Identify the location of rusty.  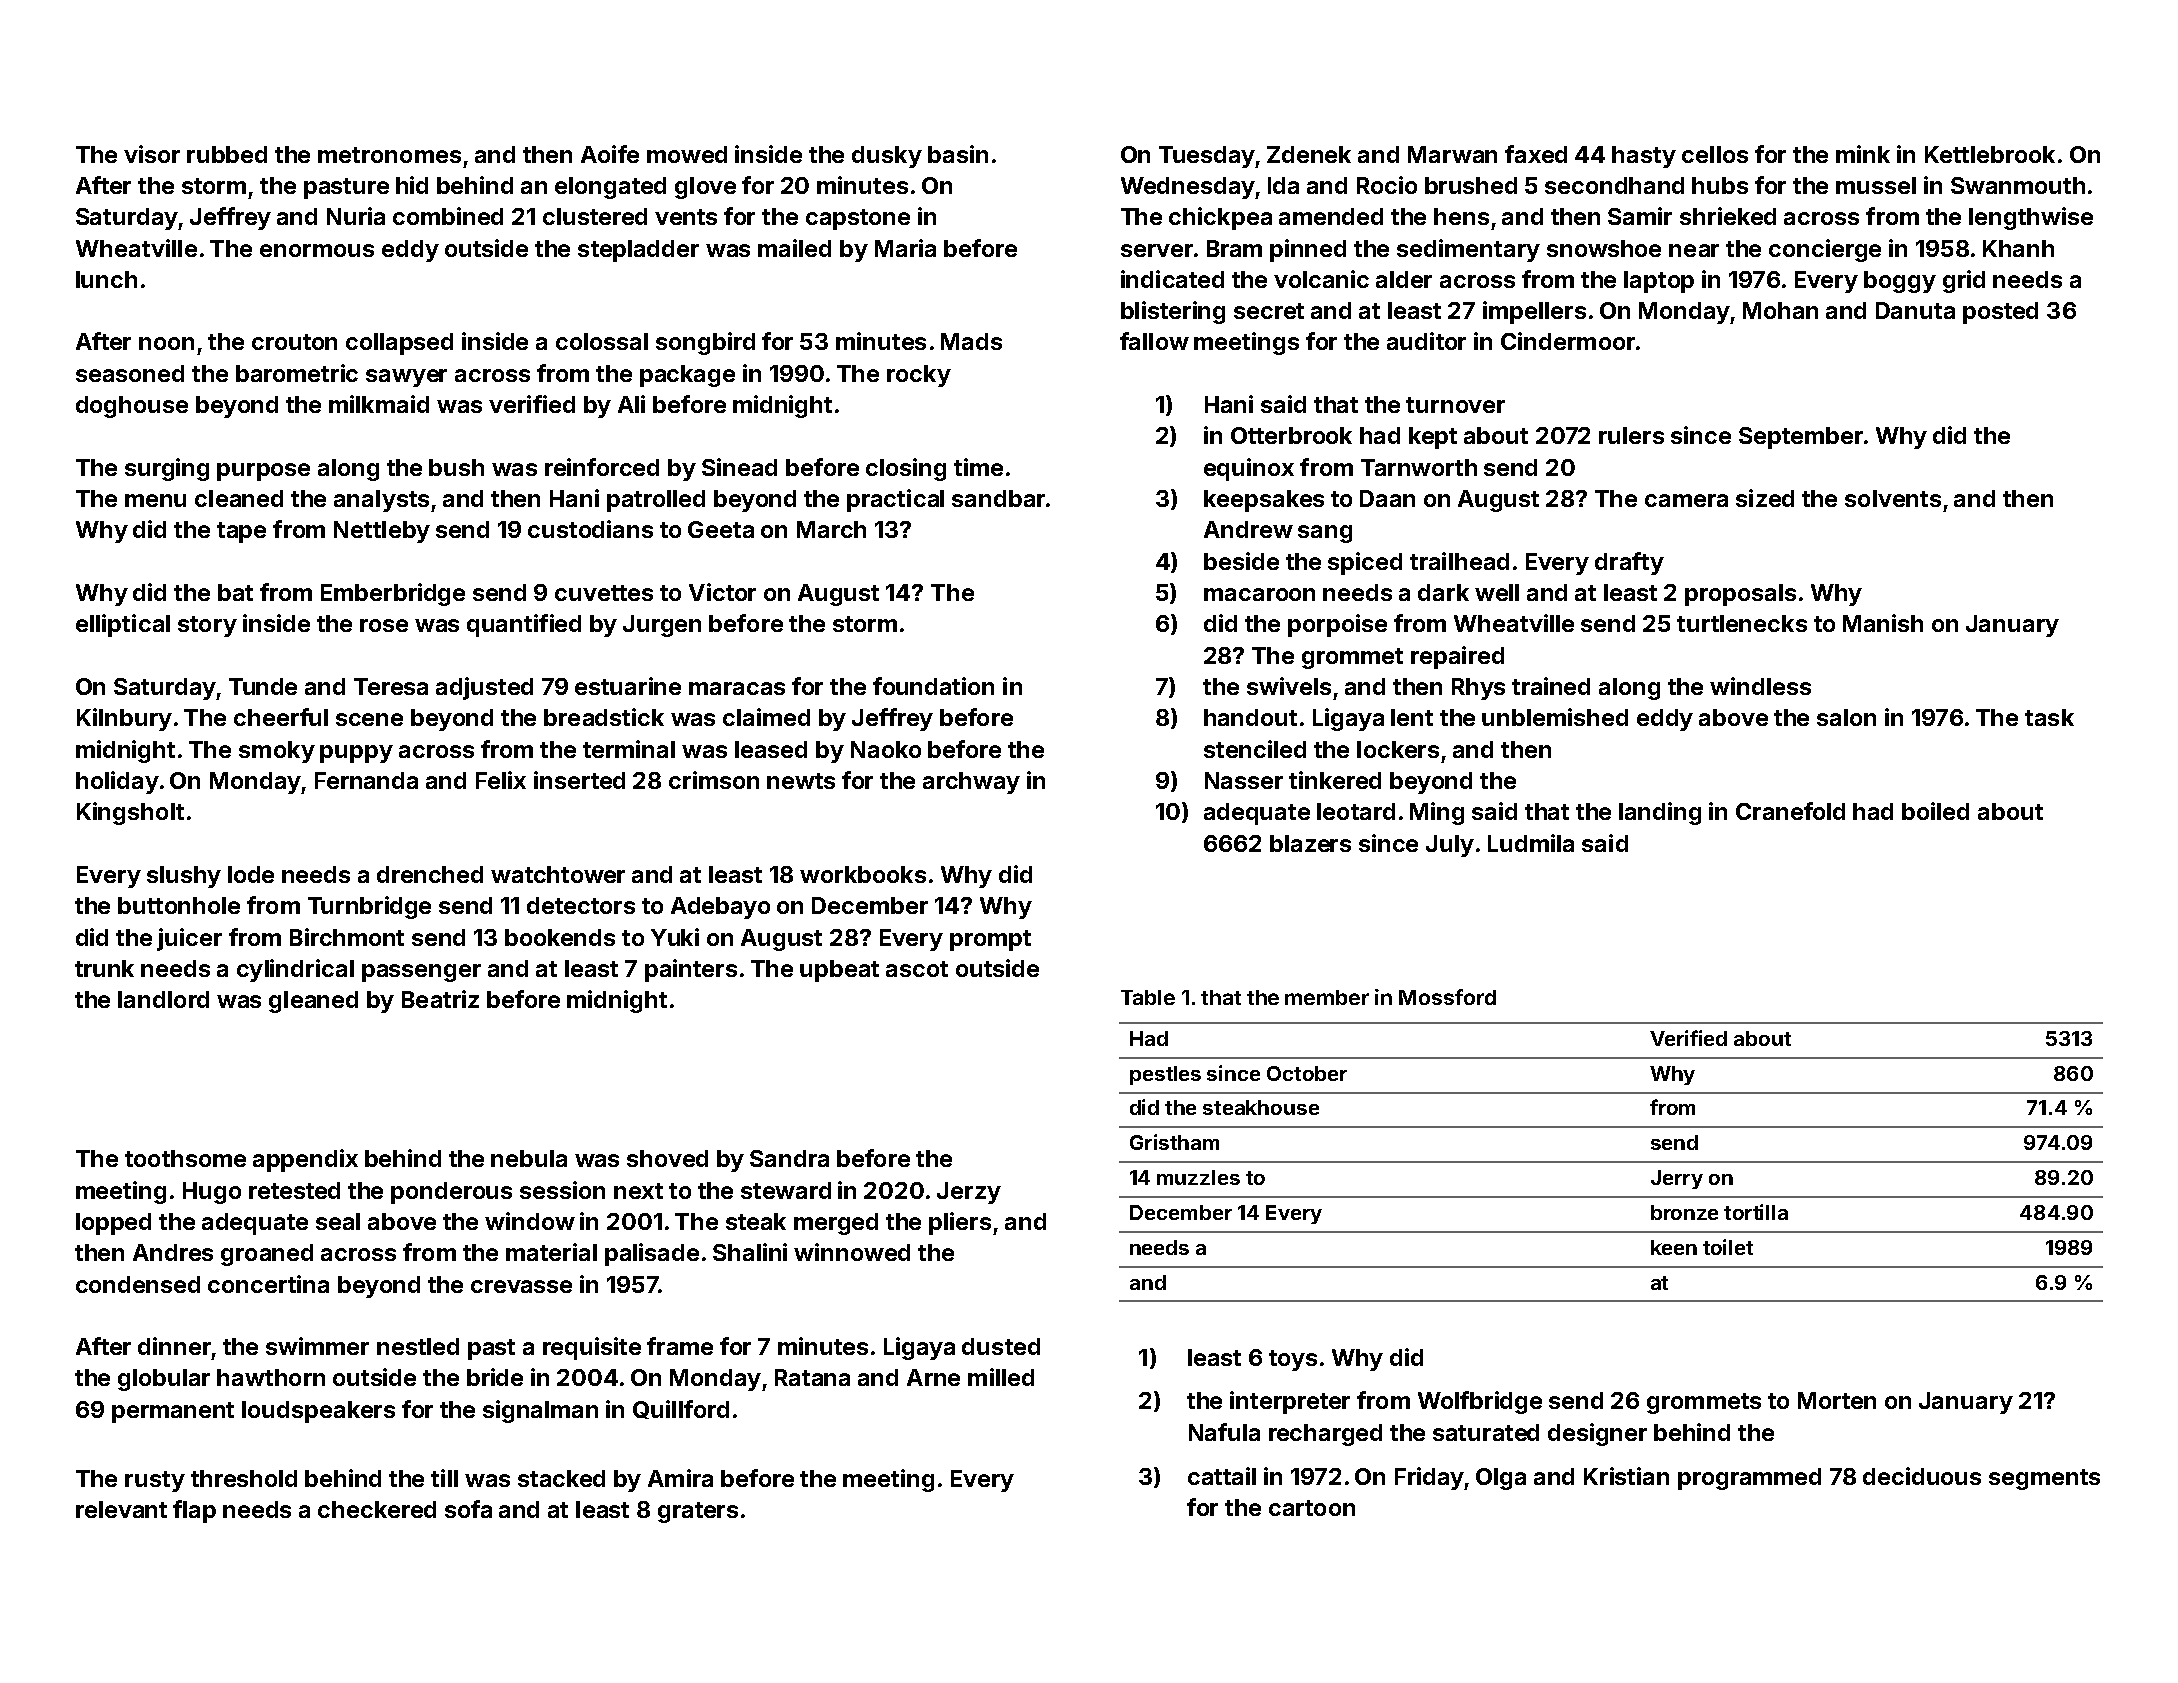
(155, 1481).
